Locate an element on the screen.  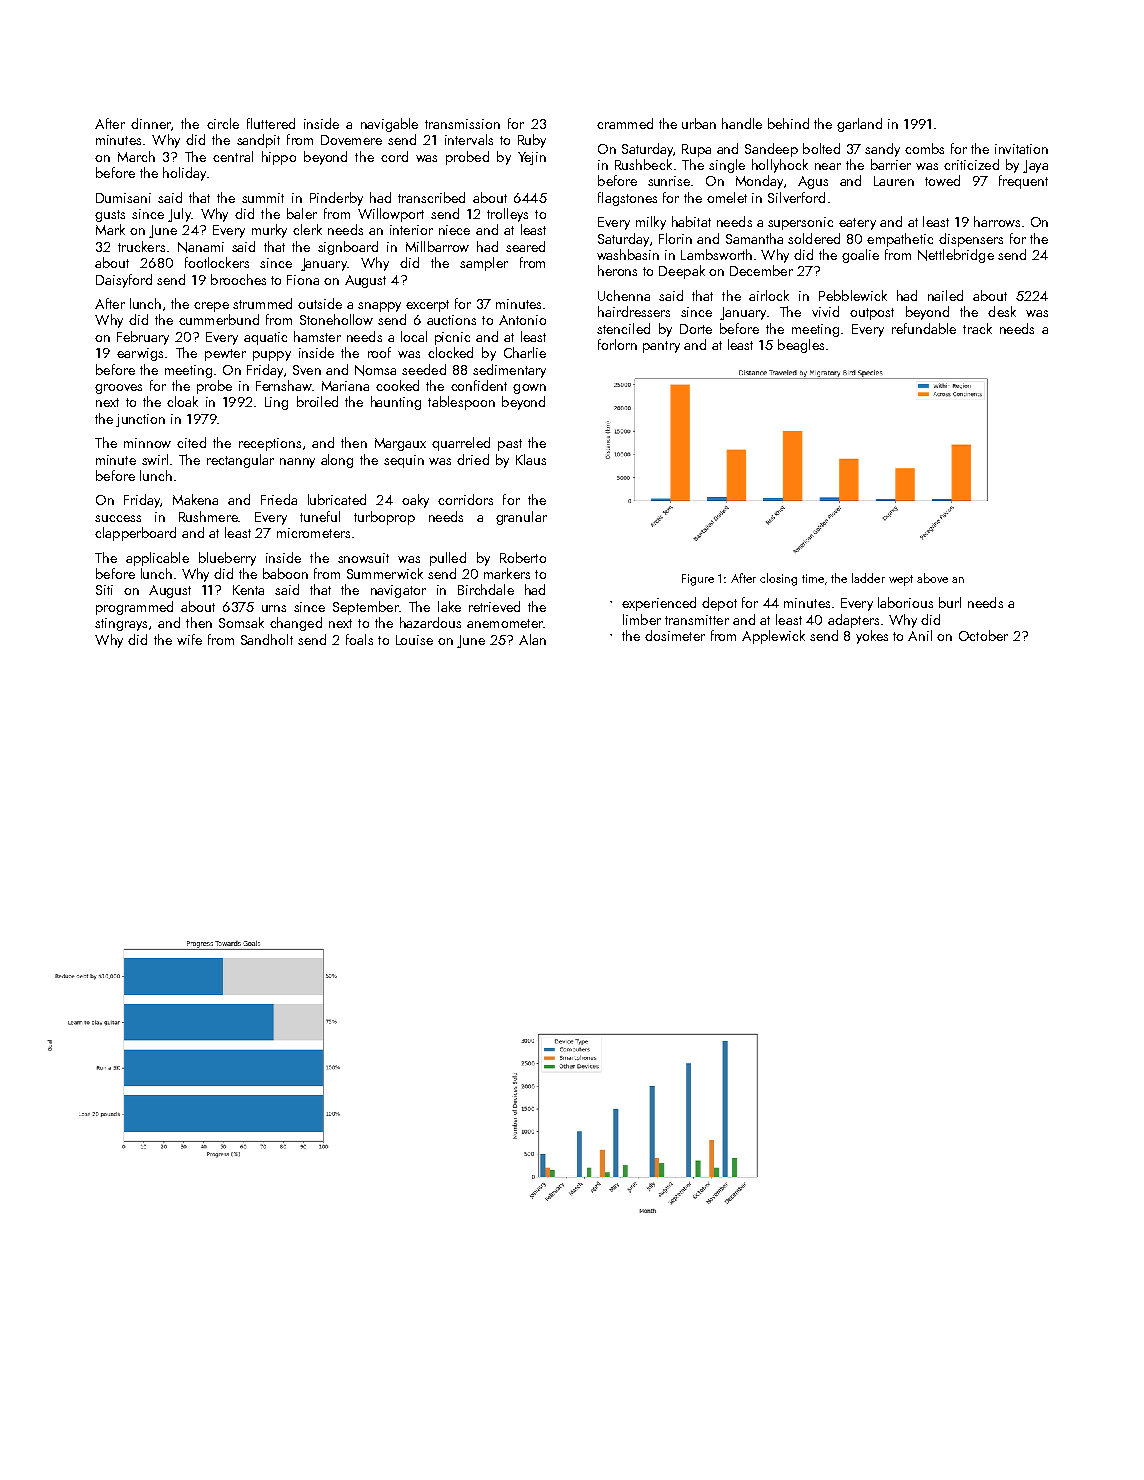
garland is located at coordinates (859, 125).
